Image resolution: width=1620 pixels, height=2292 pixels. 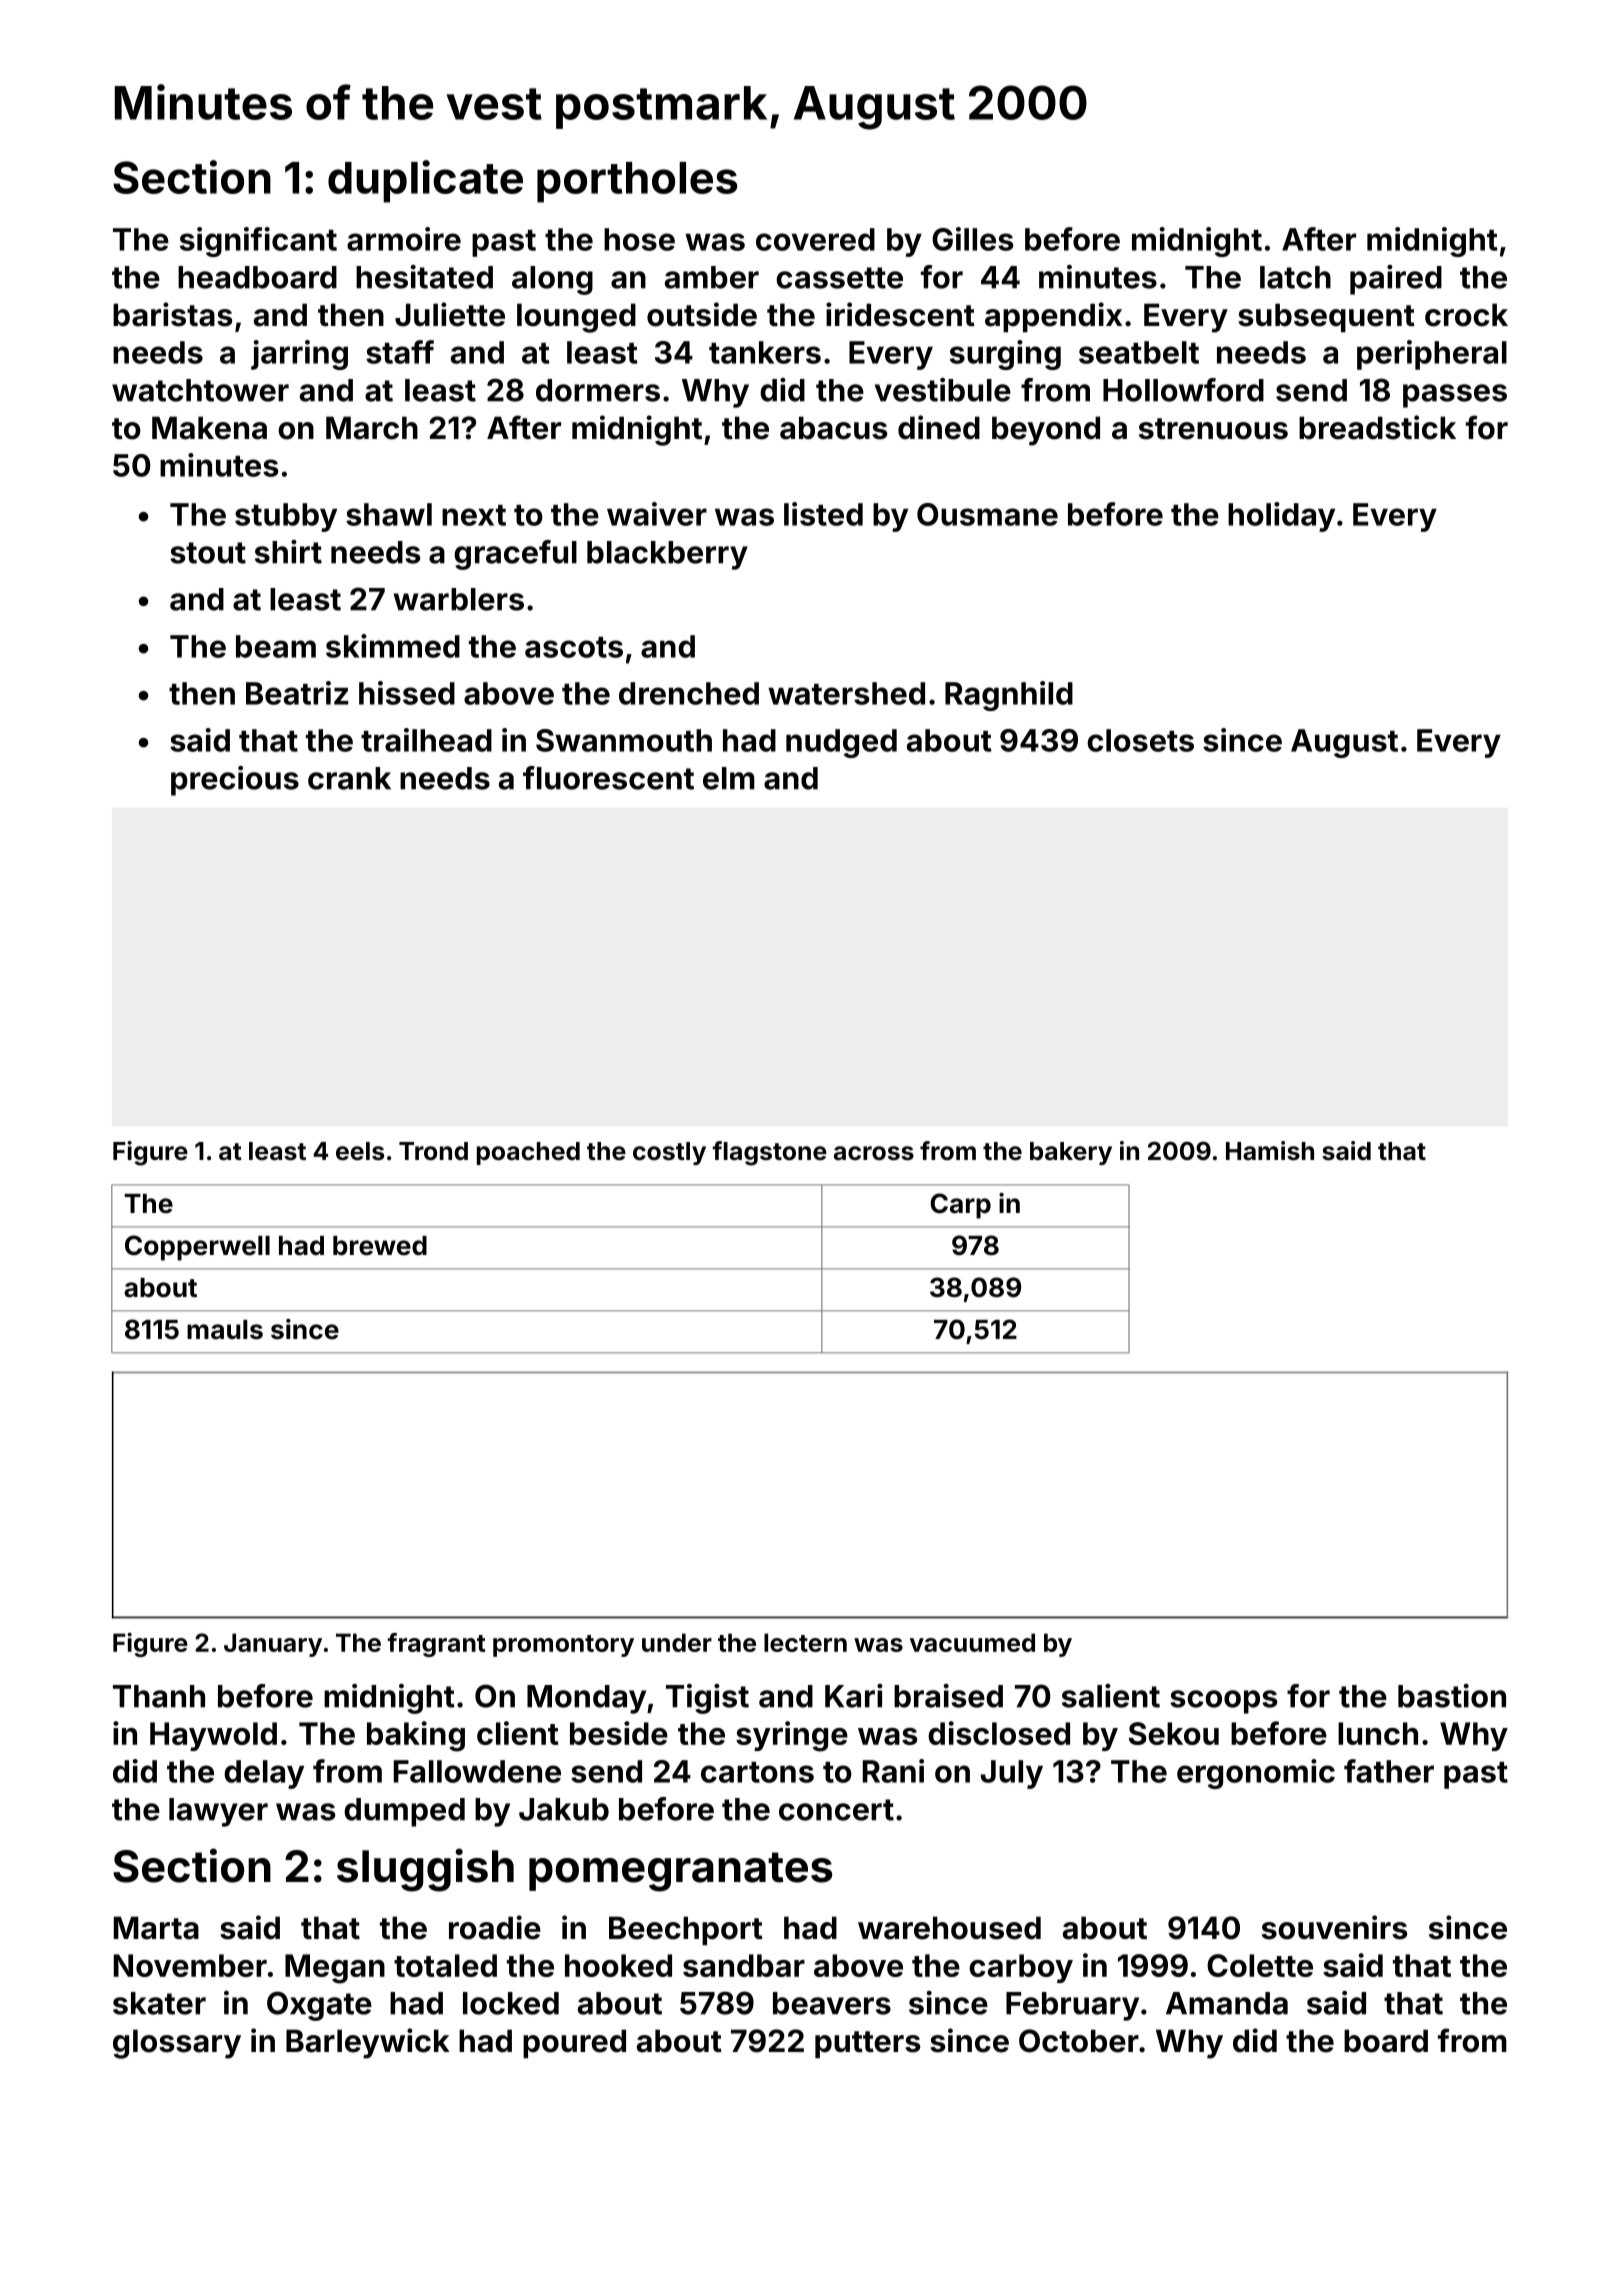 What do you see at coordinates (854, 1696) in the document?
I see `Kari` at bounding box center [854, 1696].
